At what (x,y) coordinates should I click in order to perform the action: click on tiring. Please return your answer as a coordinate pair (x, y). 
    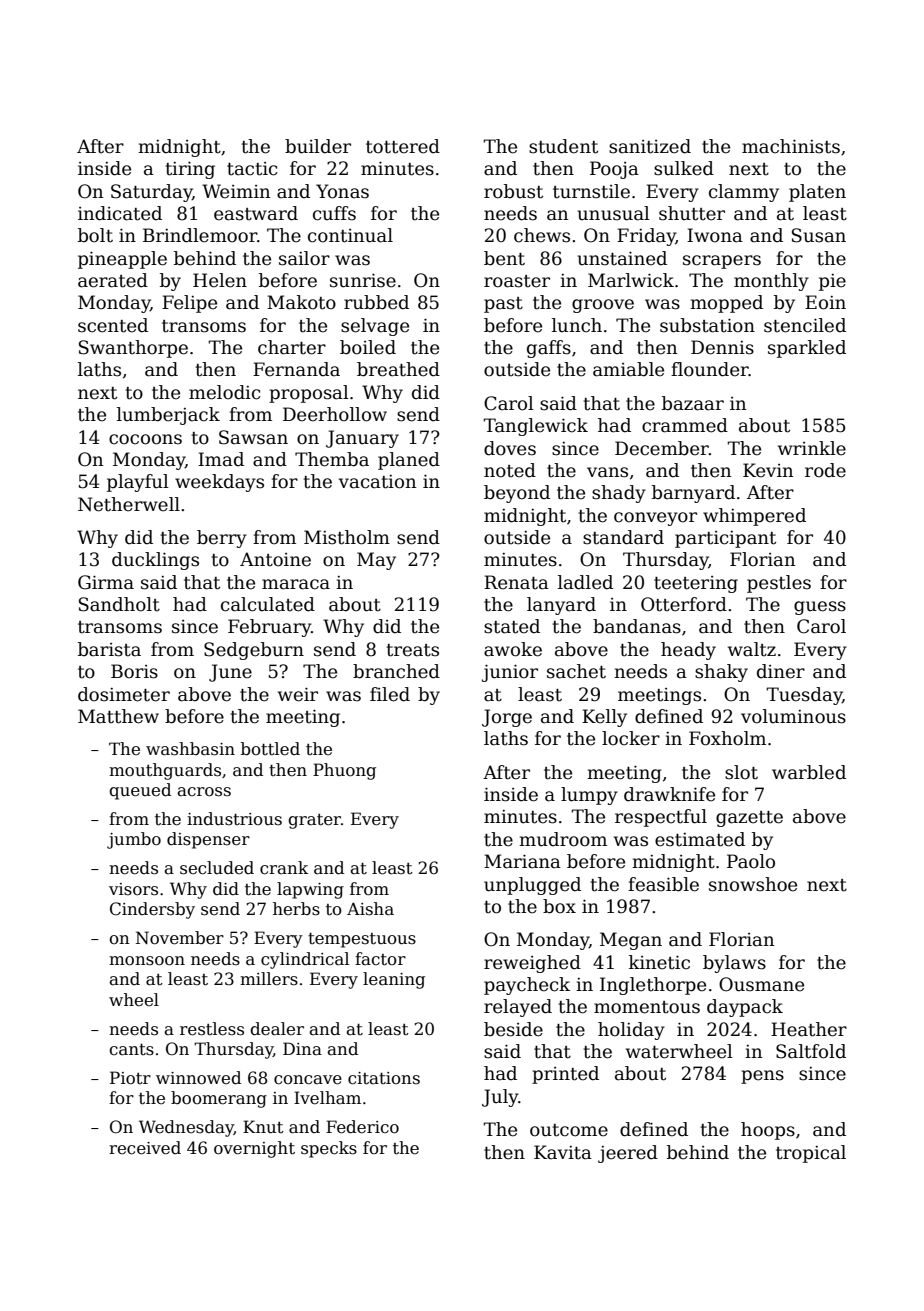
    Looking at the image, I should click on (190, 170).
